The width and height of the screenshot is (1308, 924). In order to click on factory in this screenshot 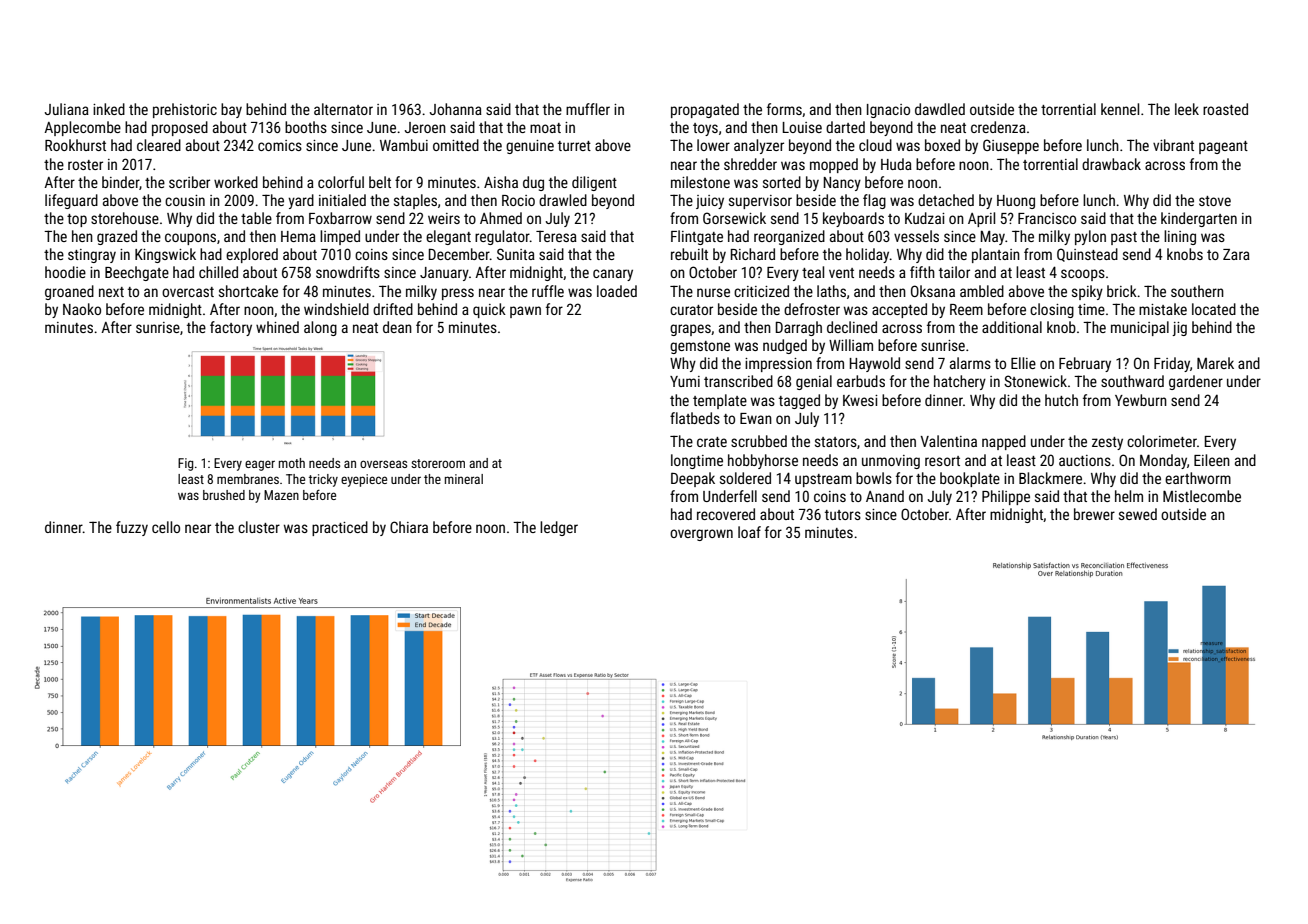, I will do `click(231, 328)`.
